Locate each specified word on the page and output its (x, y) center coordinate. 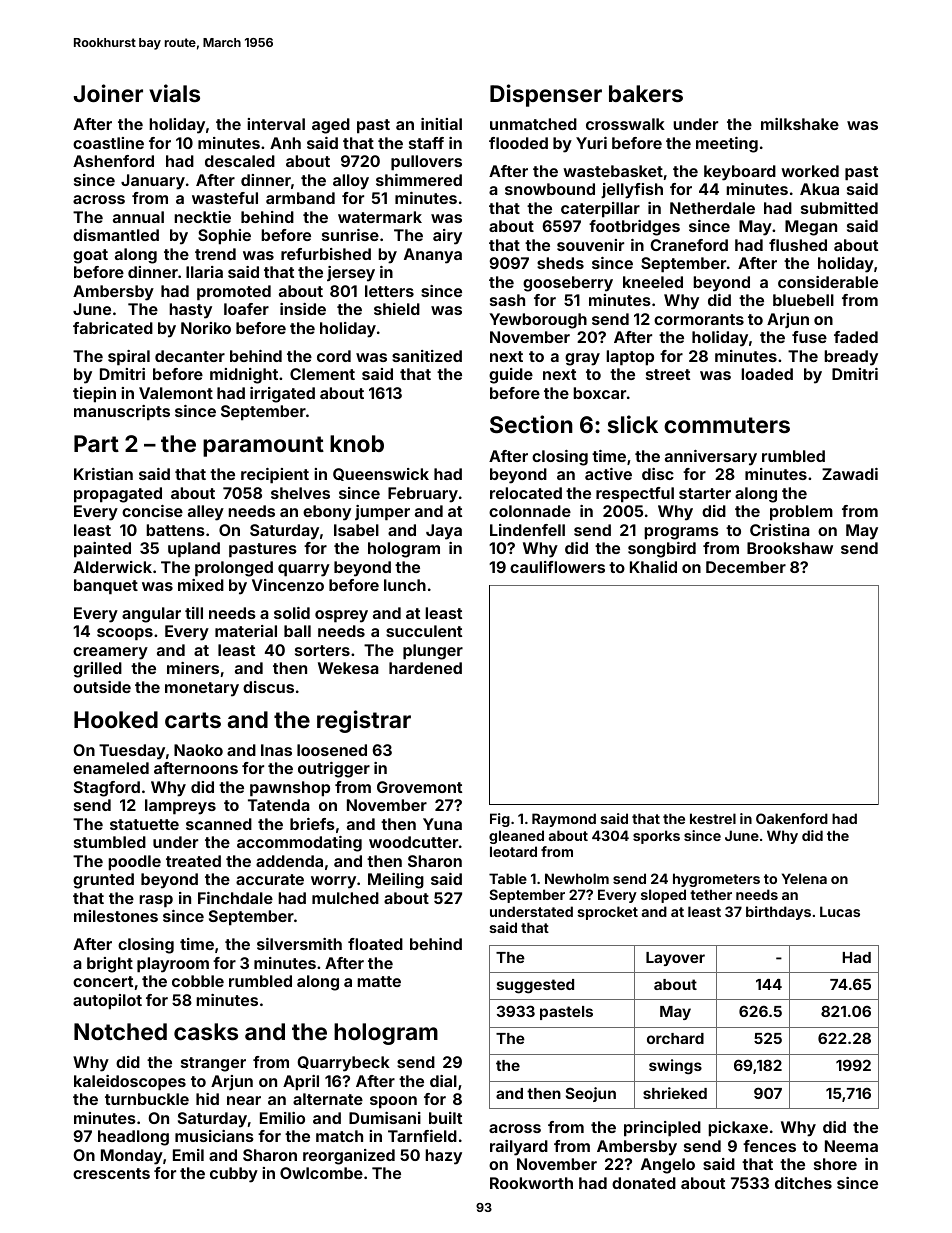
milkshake (800, 124)
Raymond (564, 820)
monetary (202, 689)
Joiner (108, 93)
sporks (656, 837)
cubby (234, 1175)
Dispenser (546, 95)
